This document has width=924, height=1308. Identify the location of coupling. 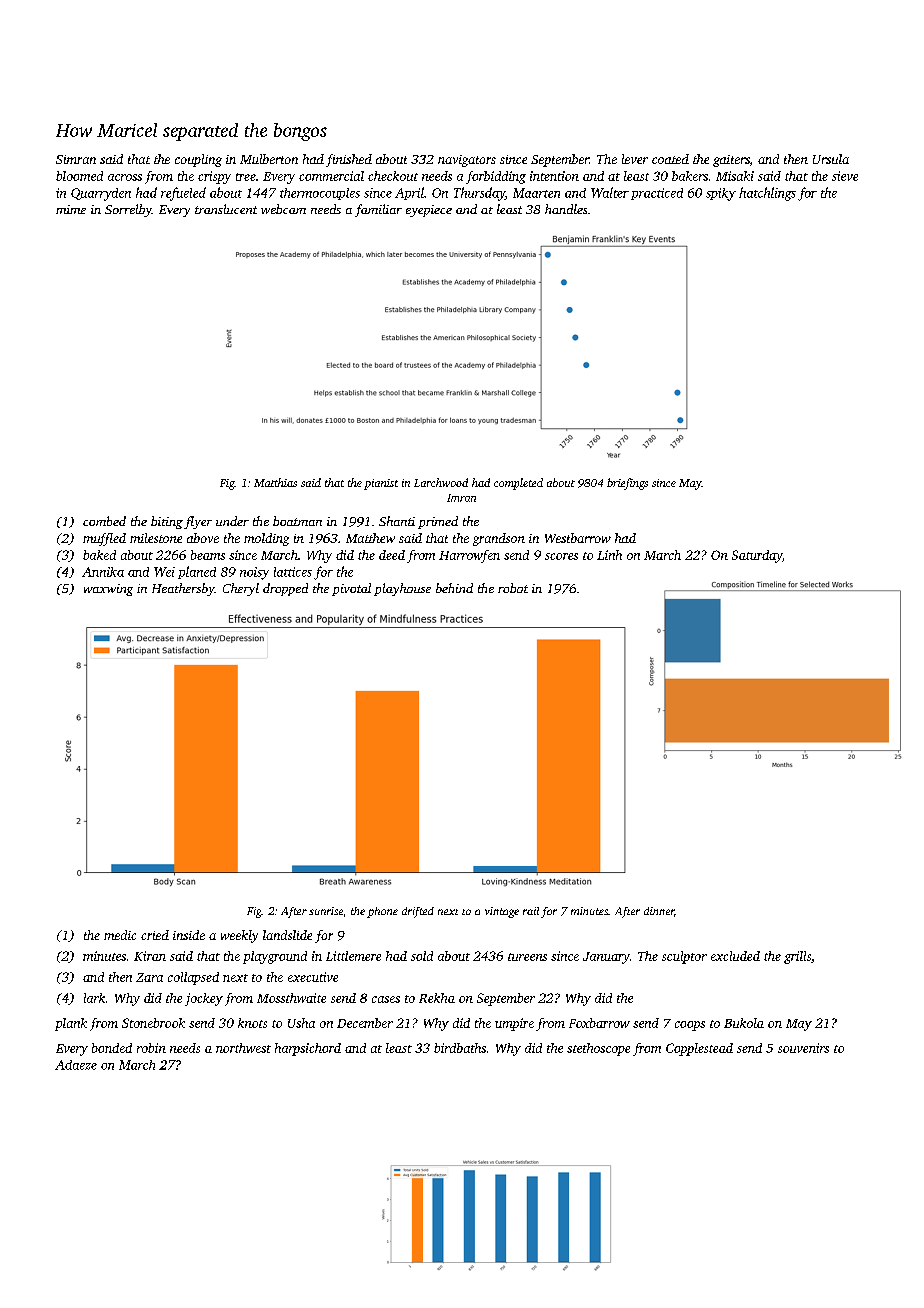
(198, 160).
